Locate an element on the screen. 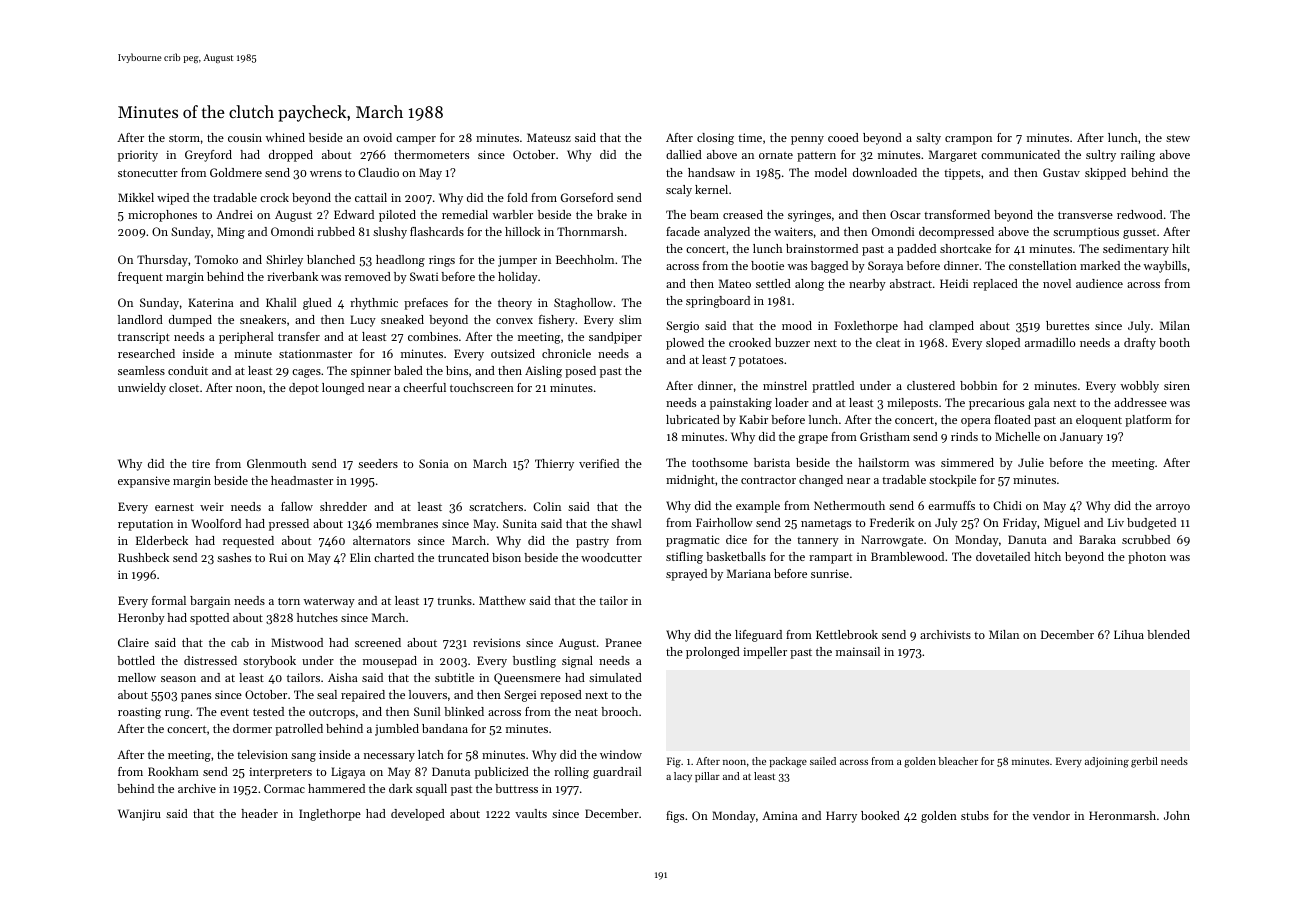 The height and width of the screenshot is (924, 1308). archivists is located at coordinates (945, 634).
